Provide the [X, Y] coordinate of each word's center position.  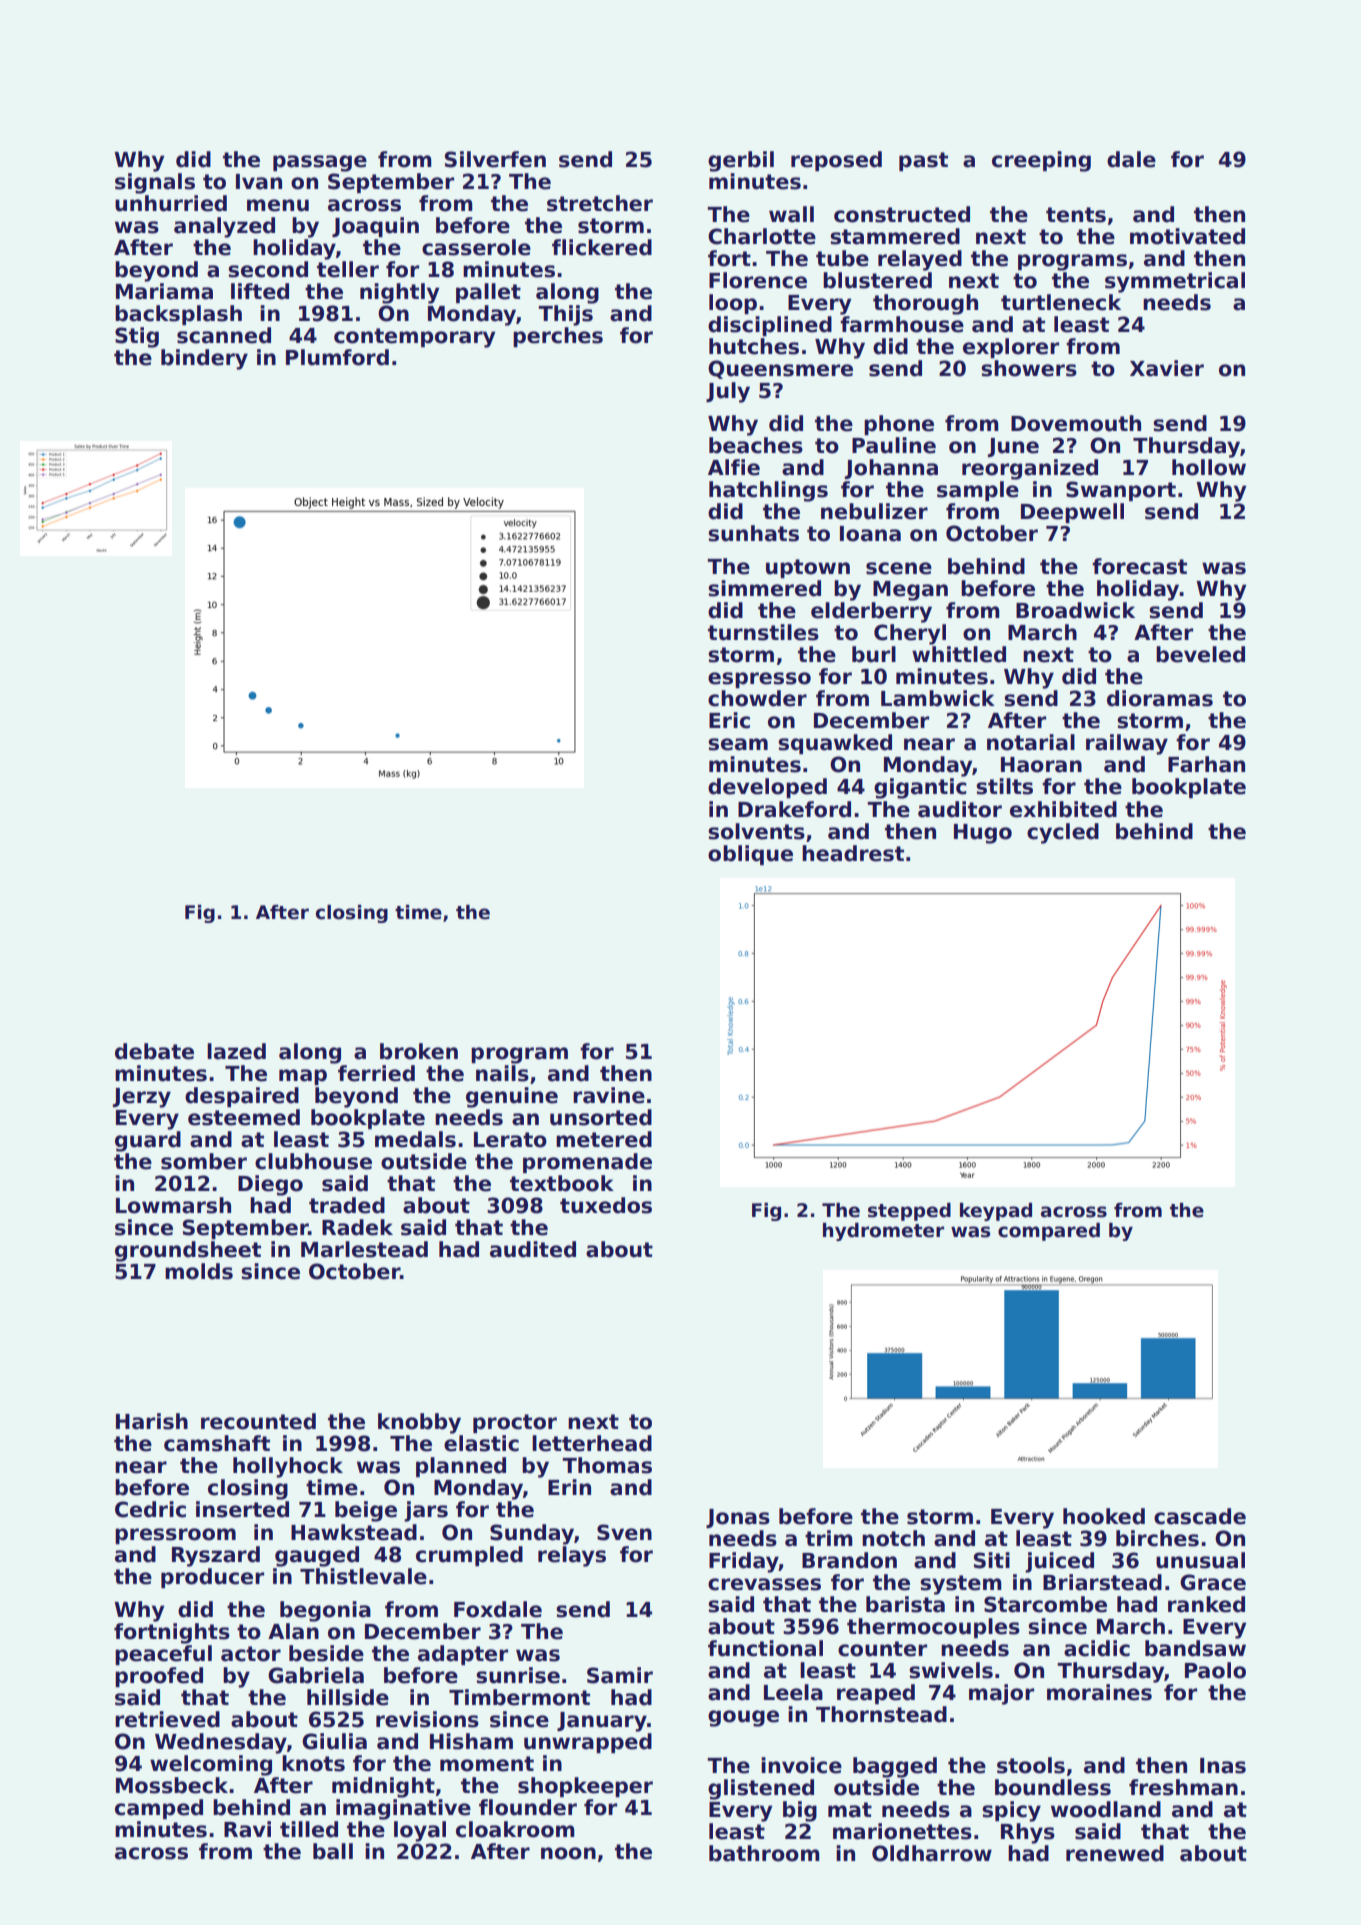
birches [1157, 1538]
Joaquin [375, 227]
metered [604, 1139]
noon [568, 1853]
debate [154, 1051]
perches [558, 337]
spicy [1011, 1811]
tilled [309, 1829]
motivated [1187, 236]
